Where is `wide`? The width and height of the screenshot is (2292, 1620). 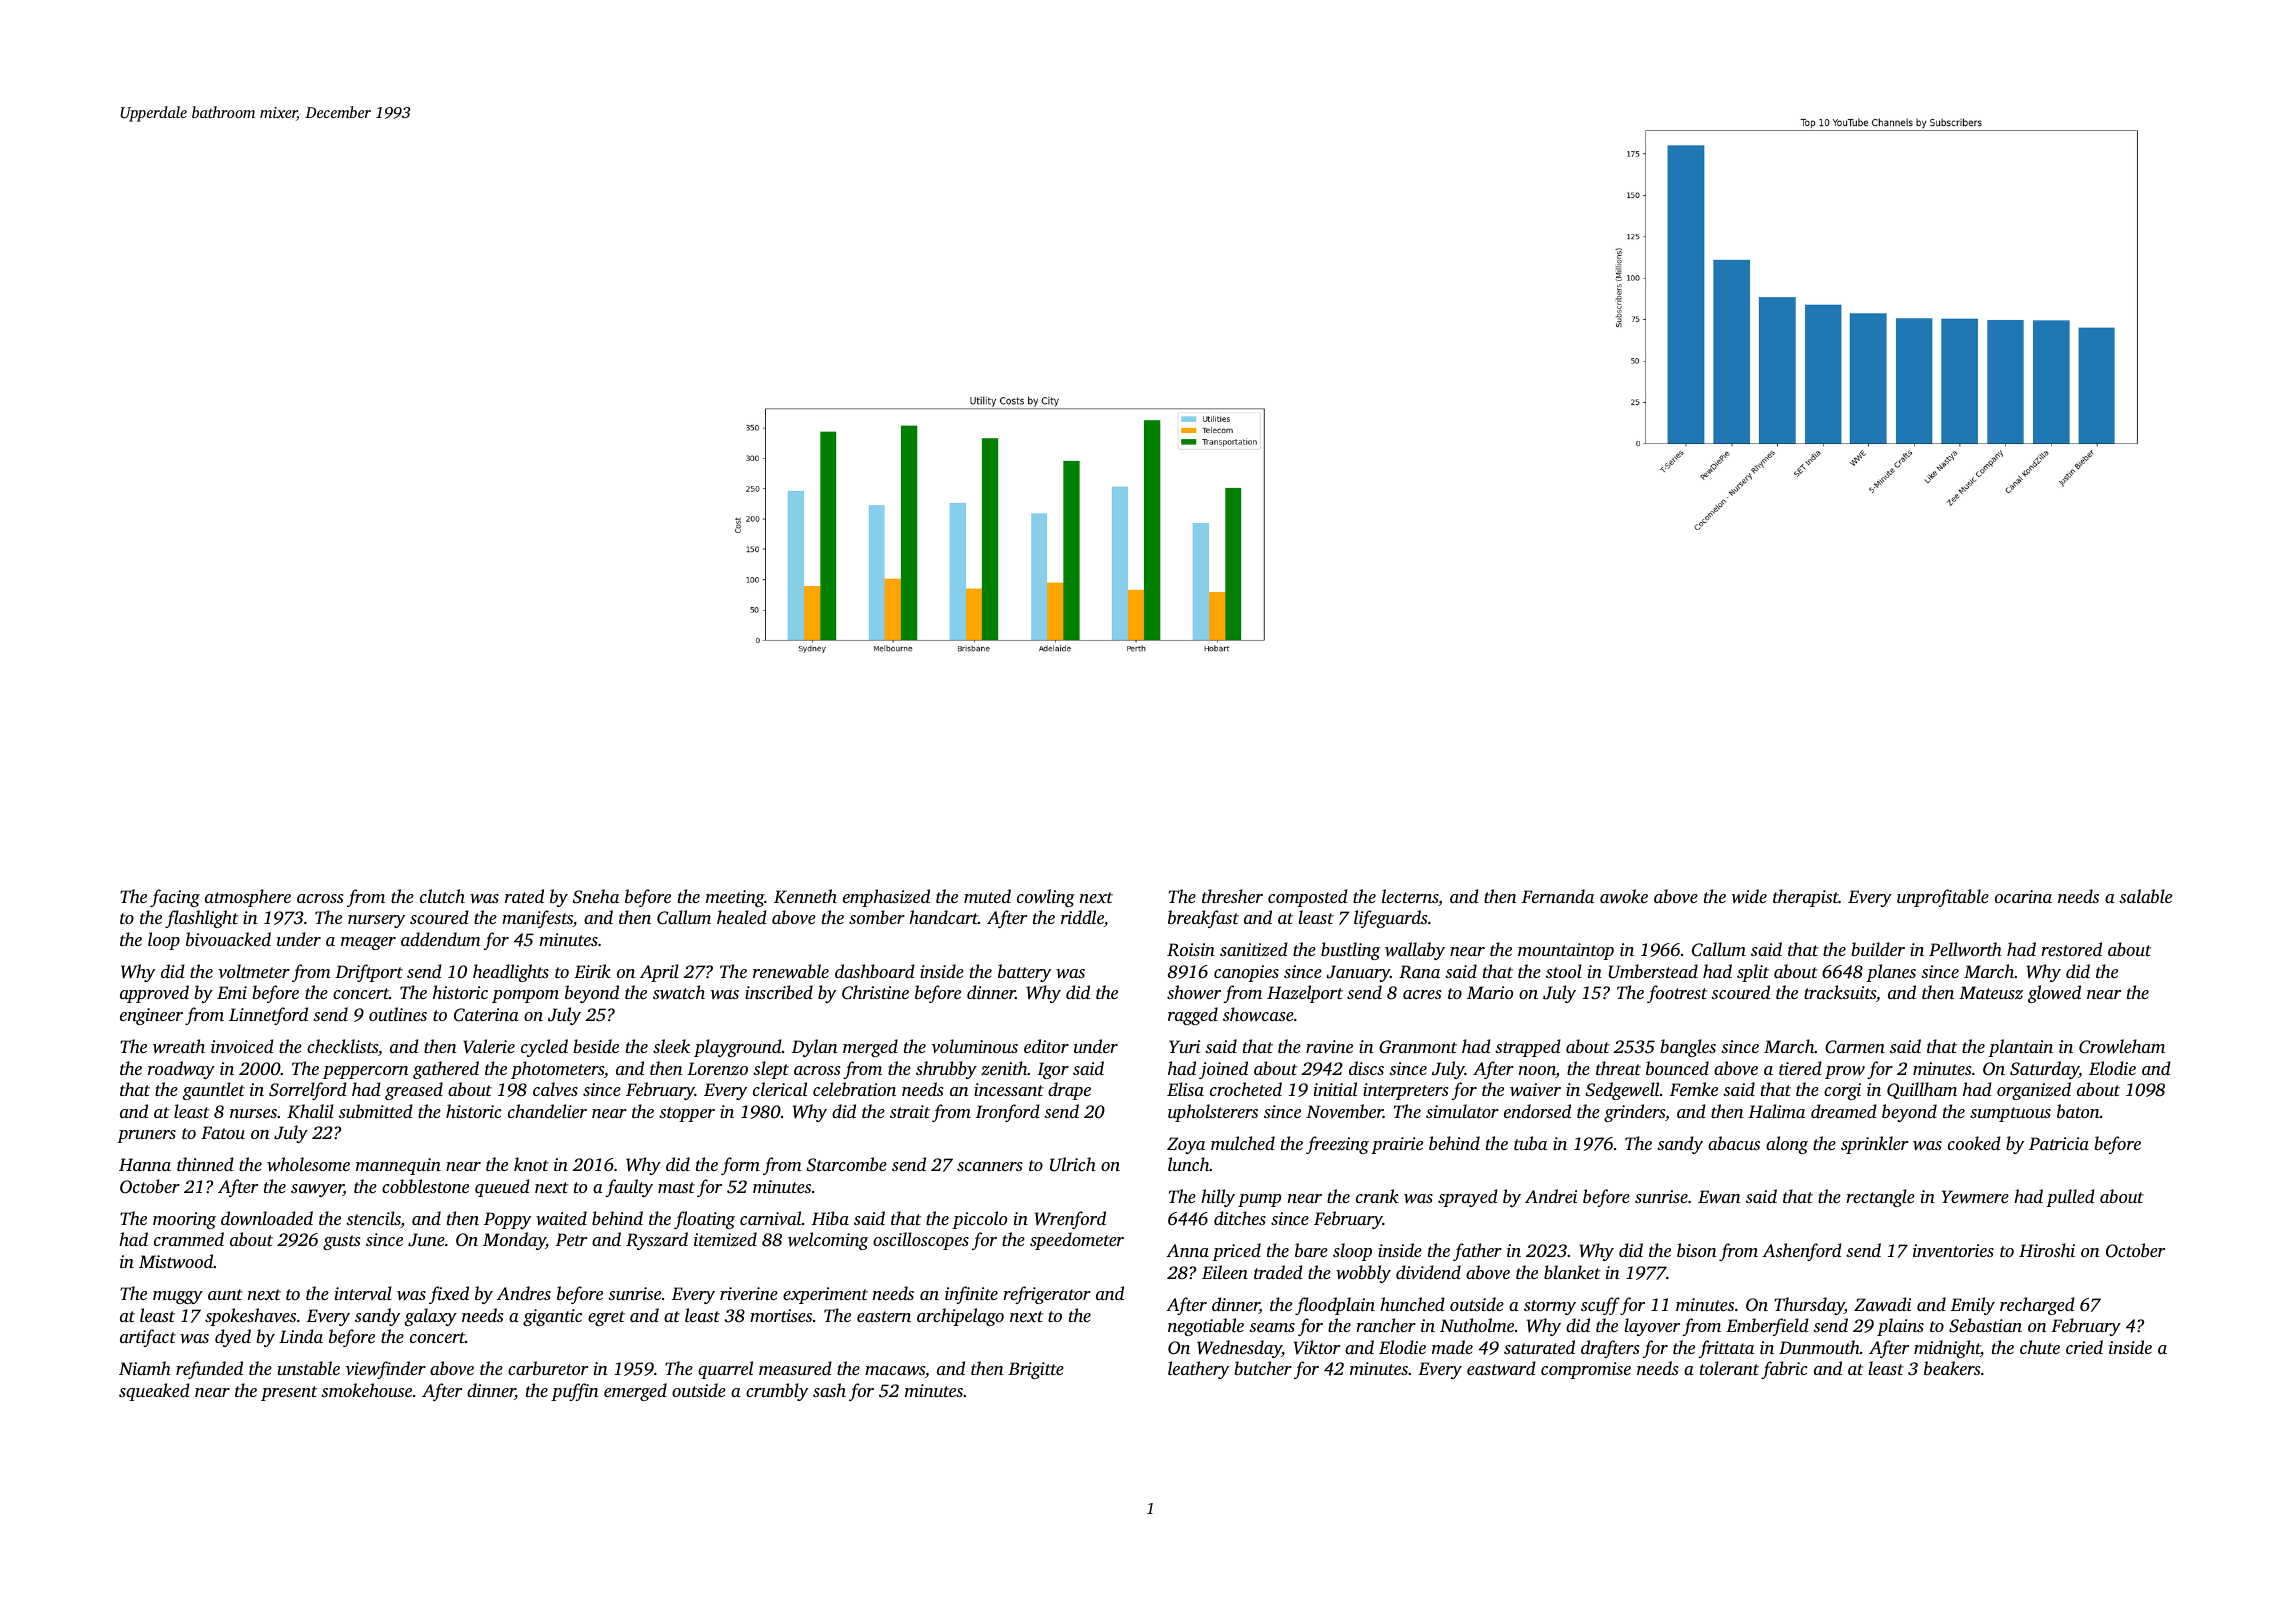
wide is located at coordinates (1749, 896).
